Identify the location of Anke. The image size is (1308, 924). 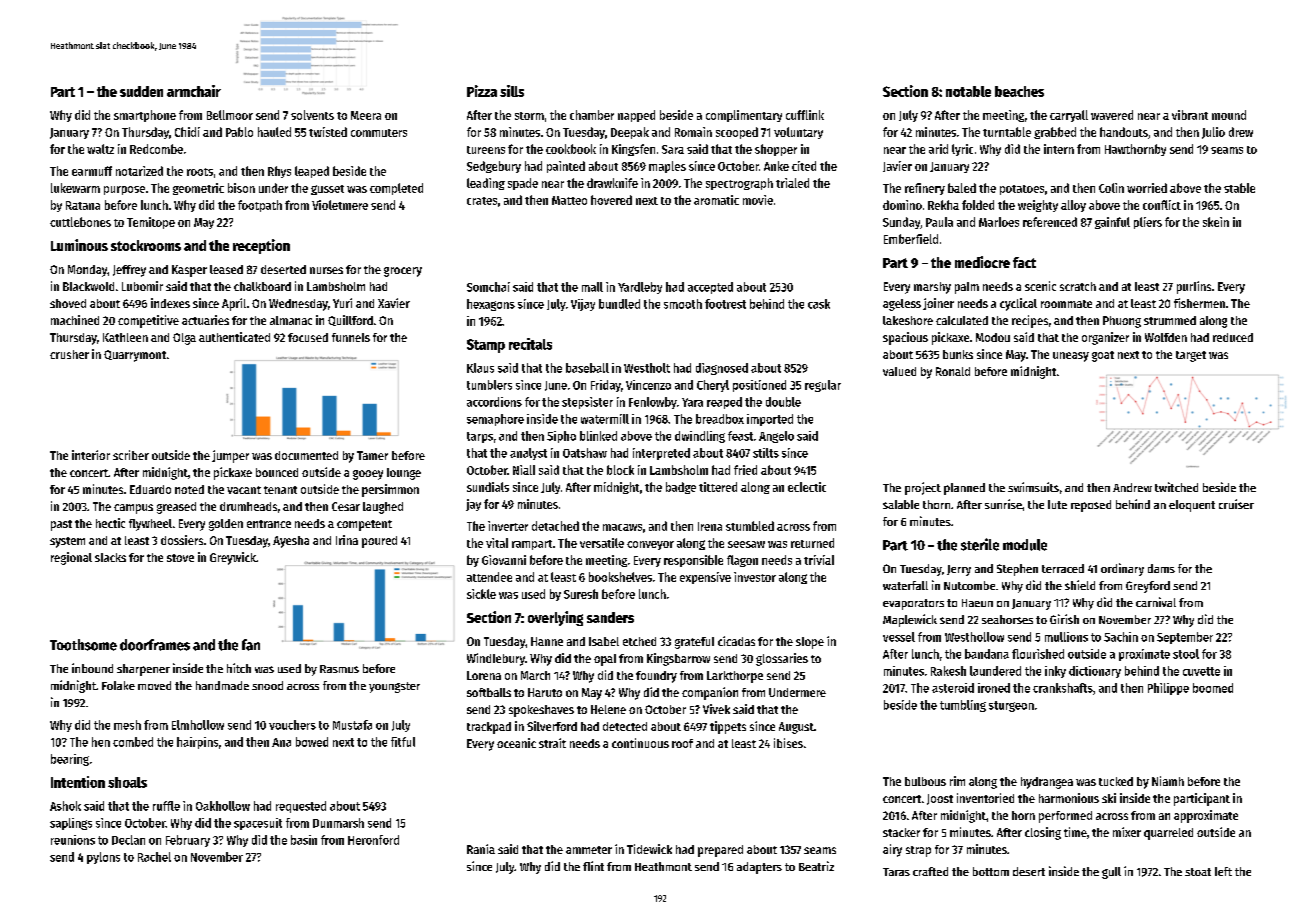
(776, 166).
